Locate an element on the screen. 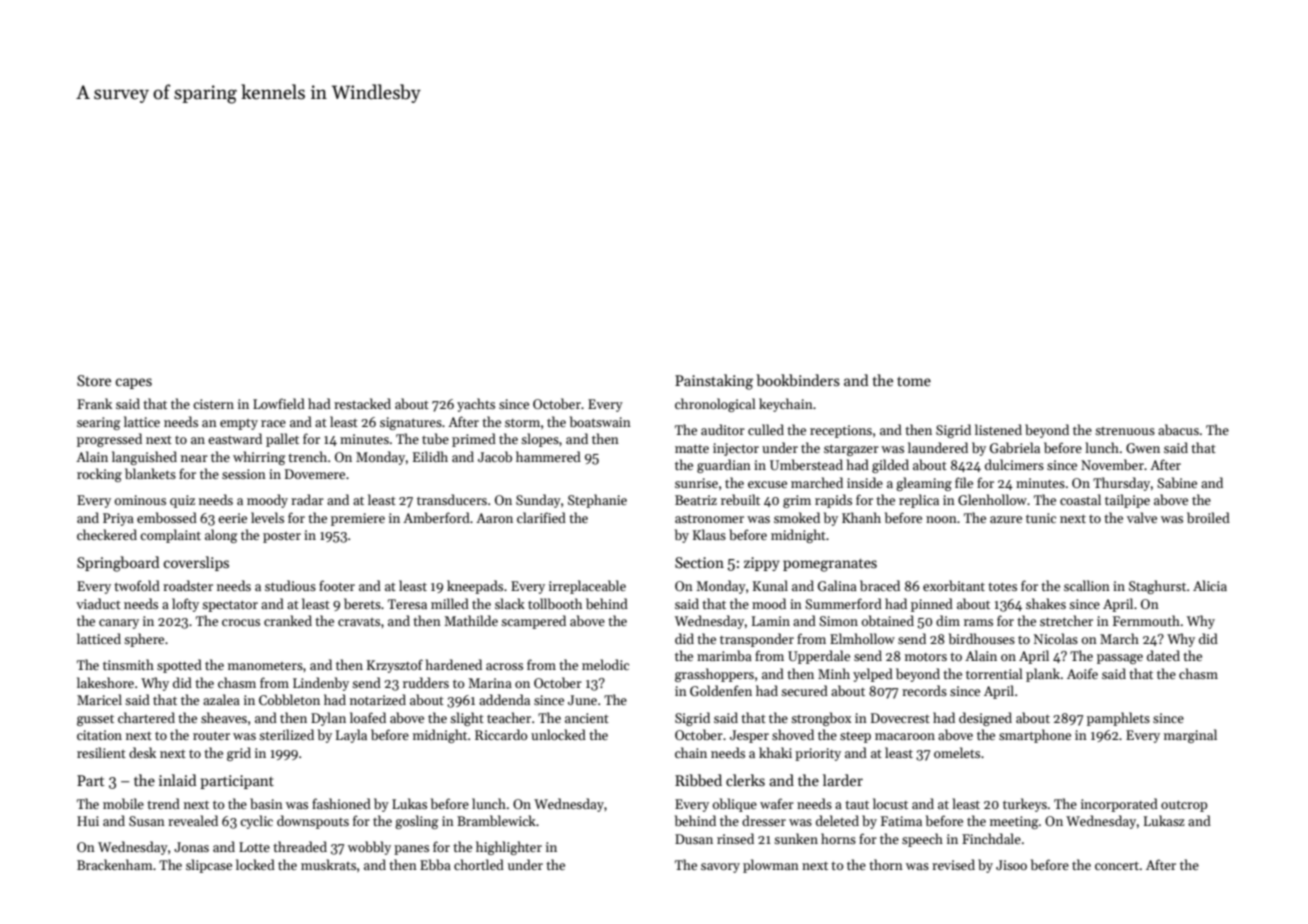  checkered is located at coordinates (107, 534).
